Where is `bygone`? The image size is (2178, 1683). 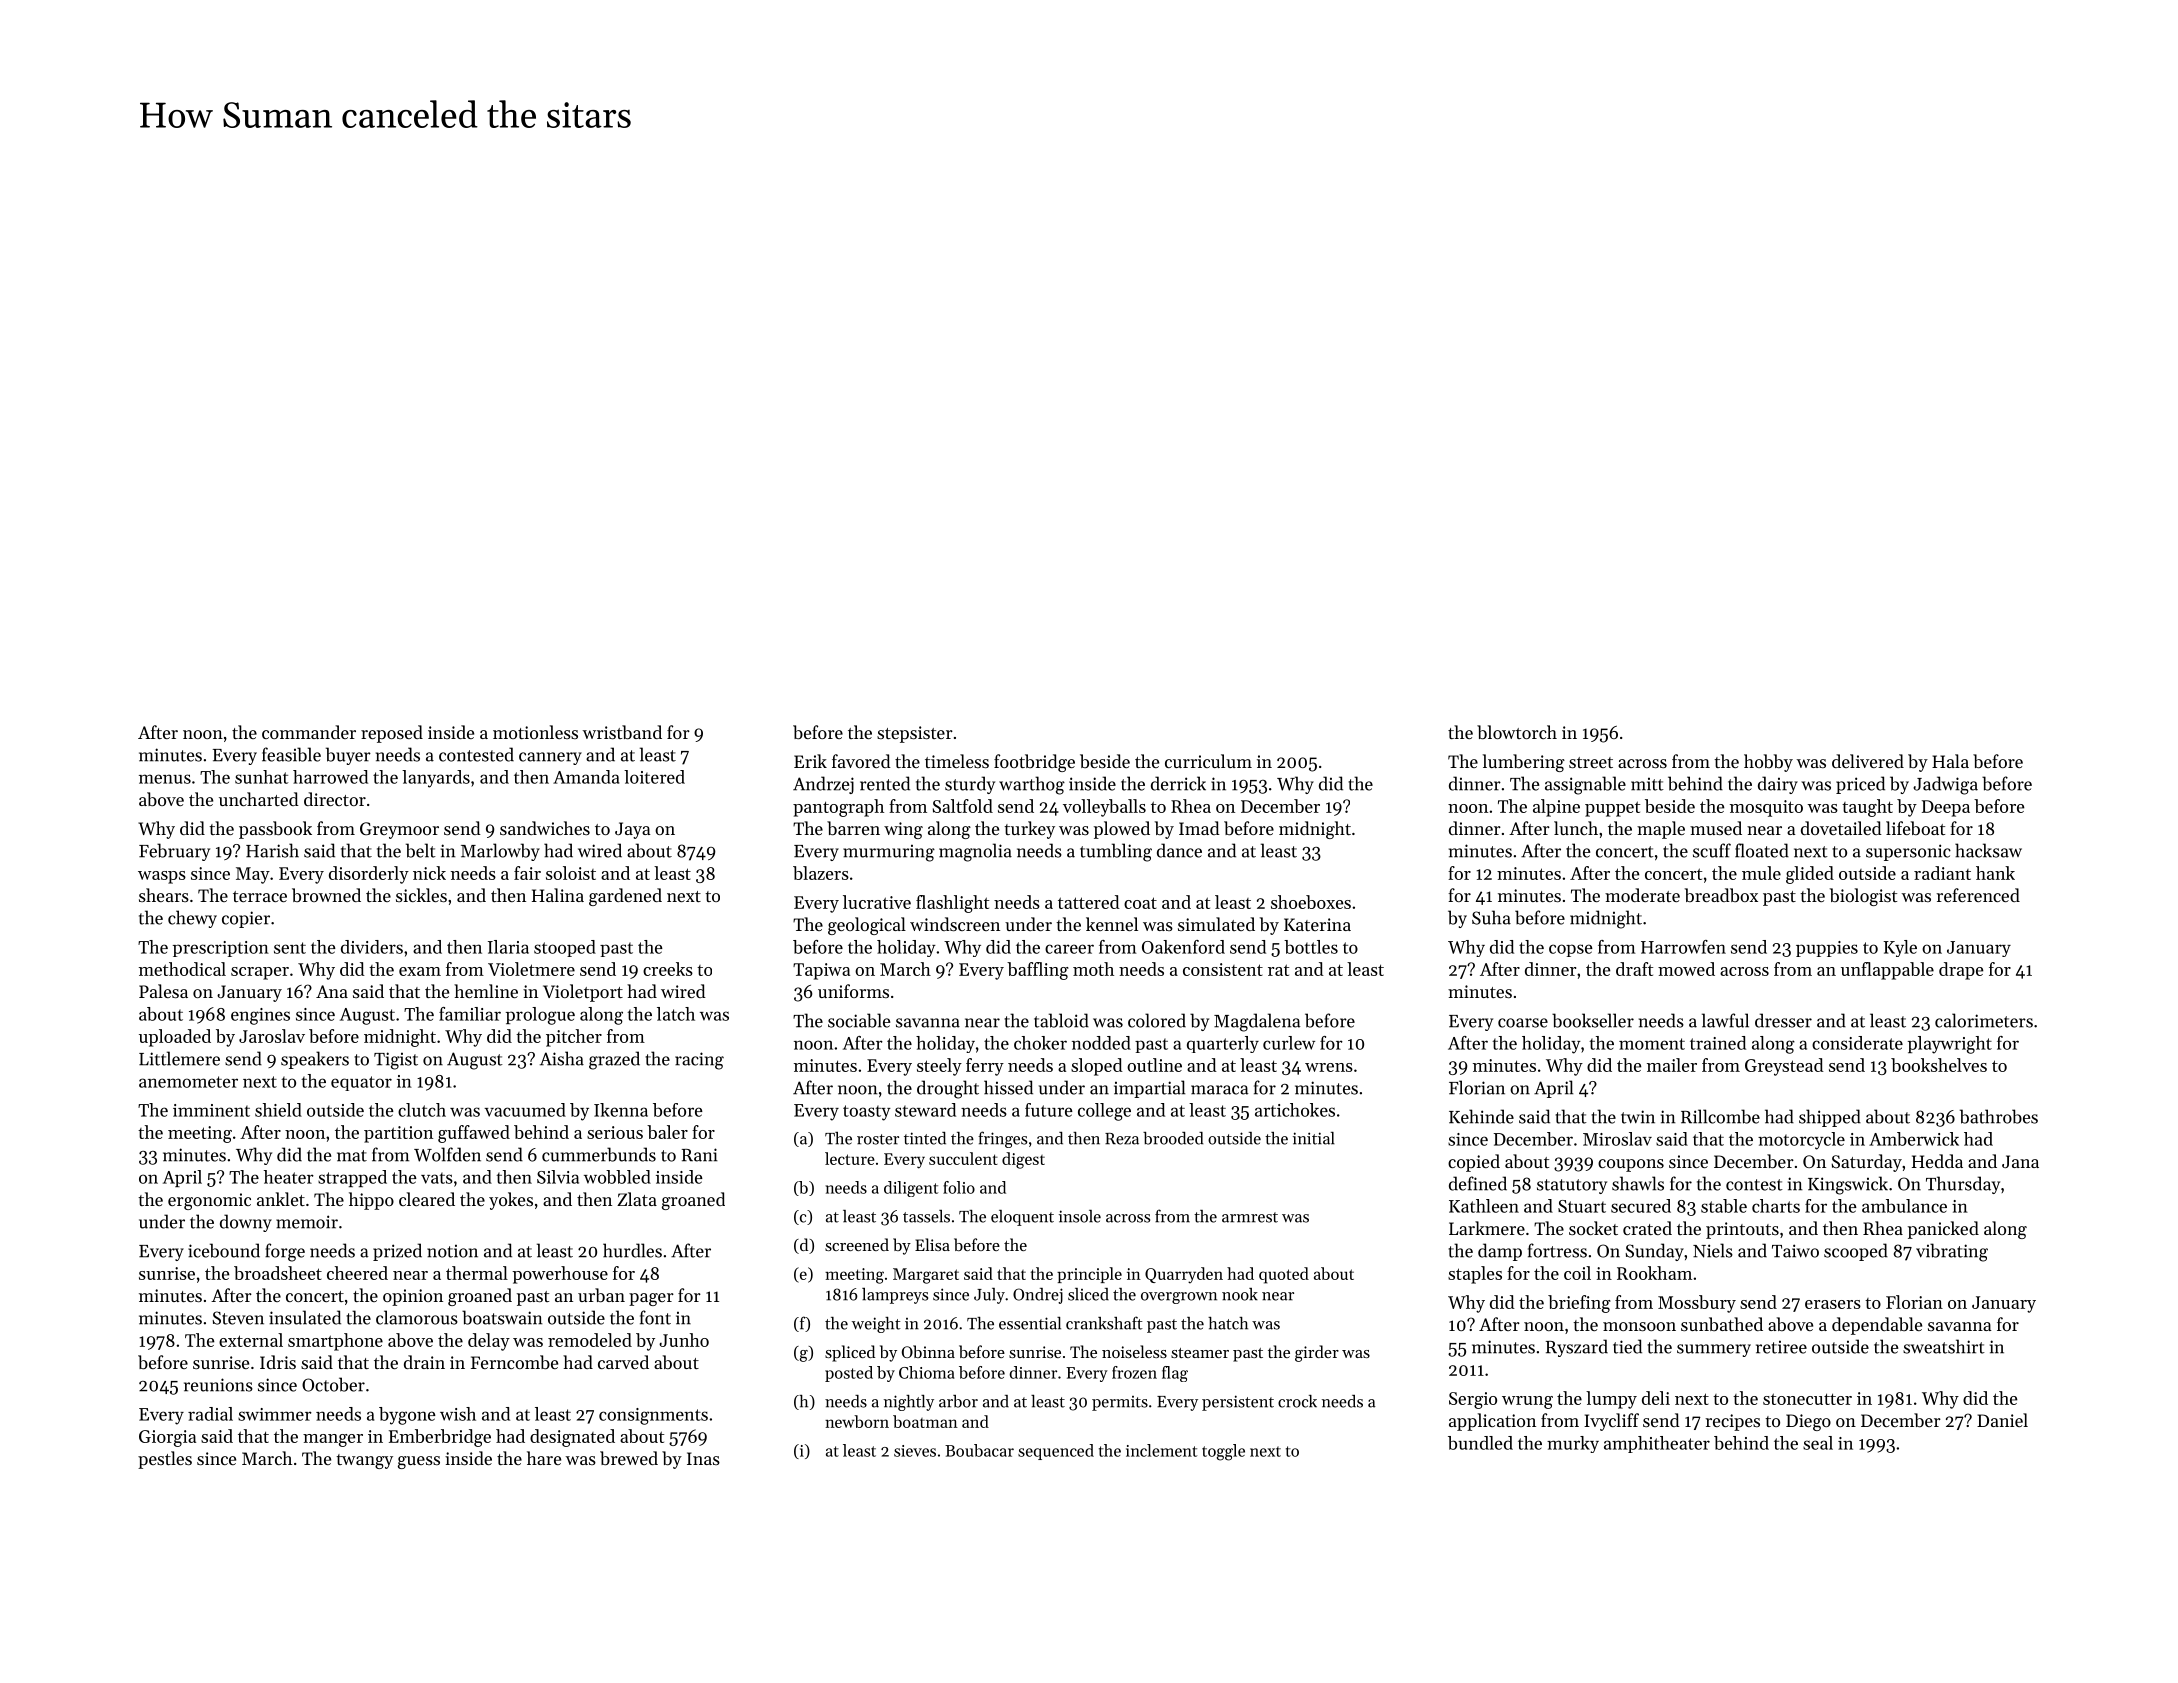 bygone is located at coordinates (407, 1416).
